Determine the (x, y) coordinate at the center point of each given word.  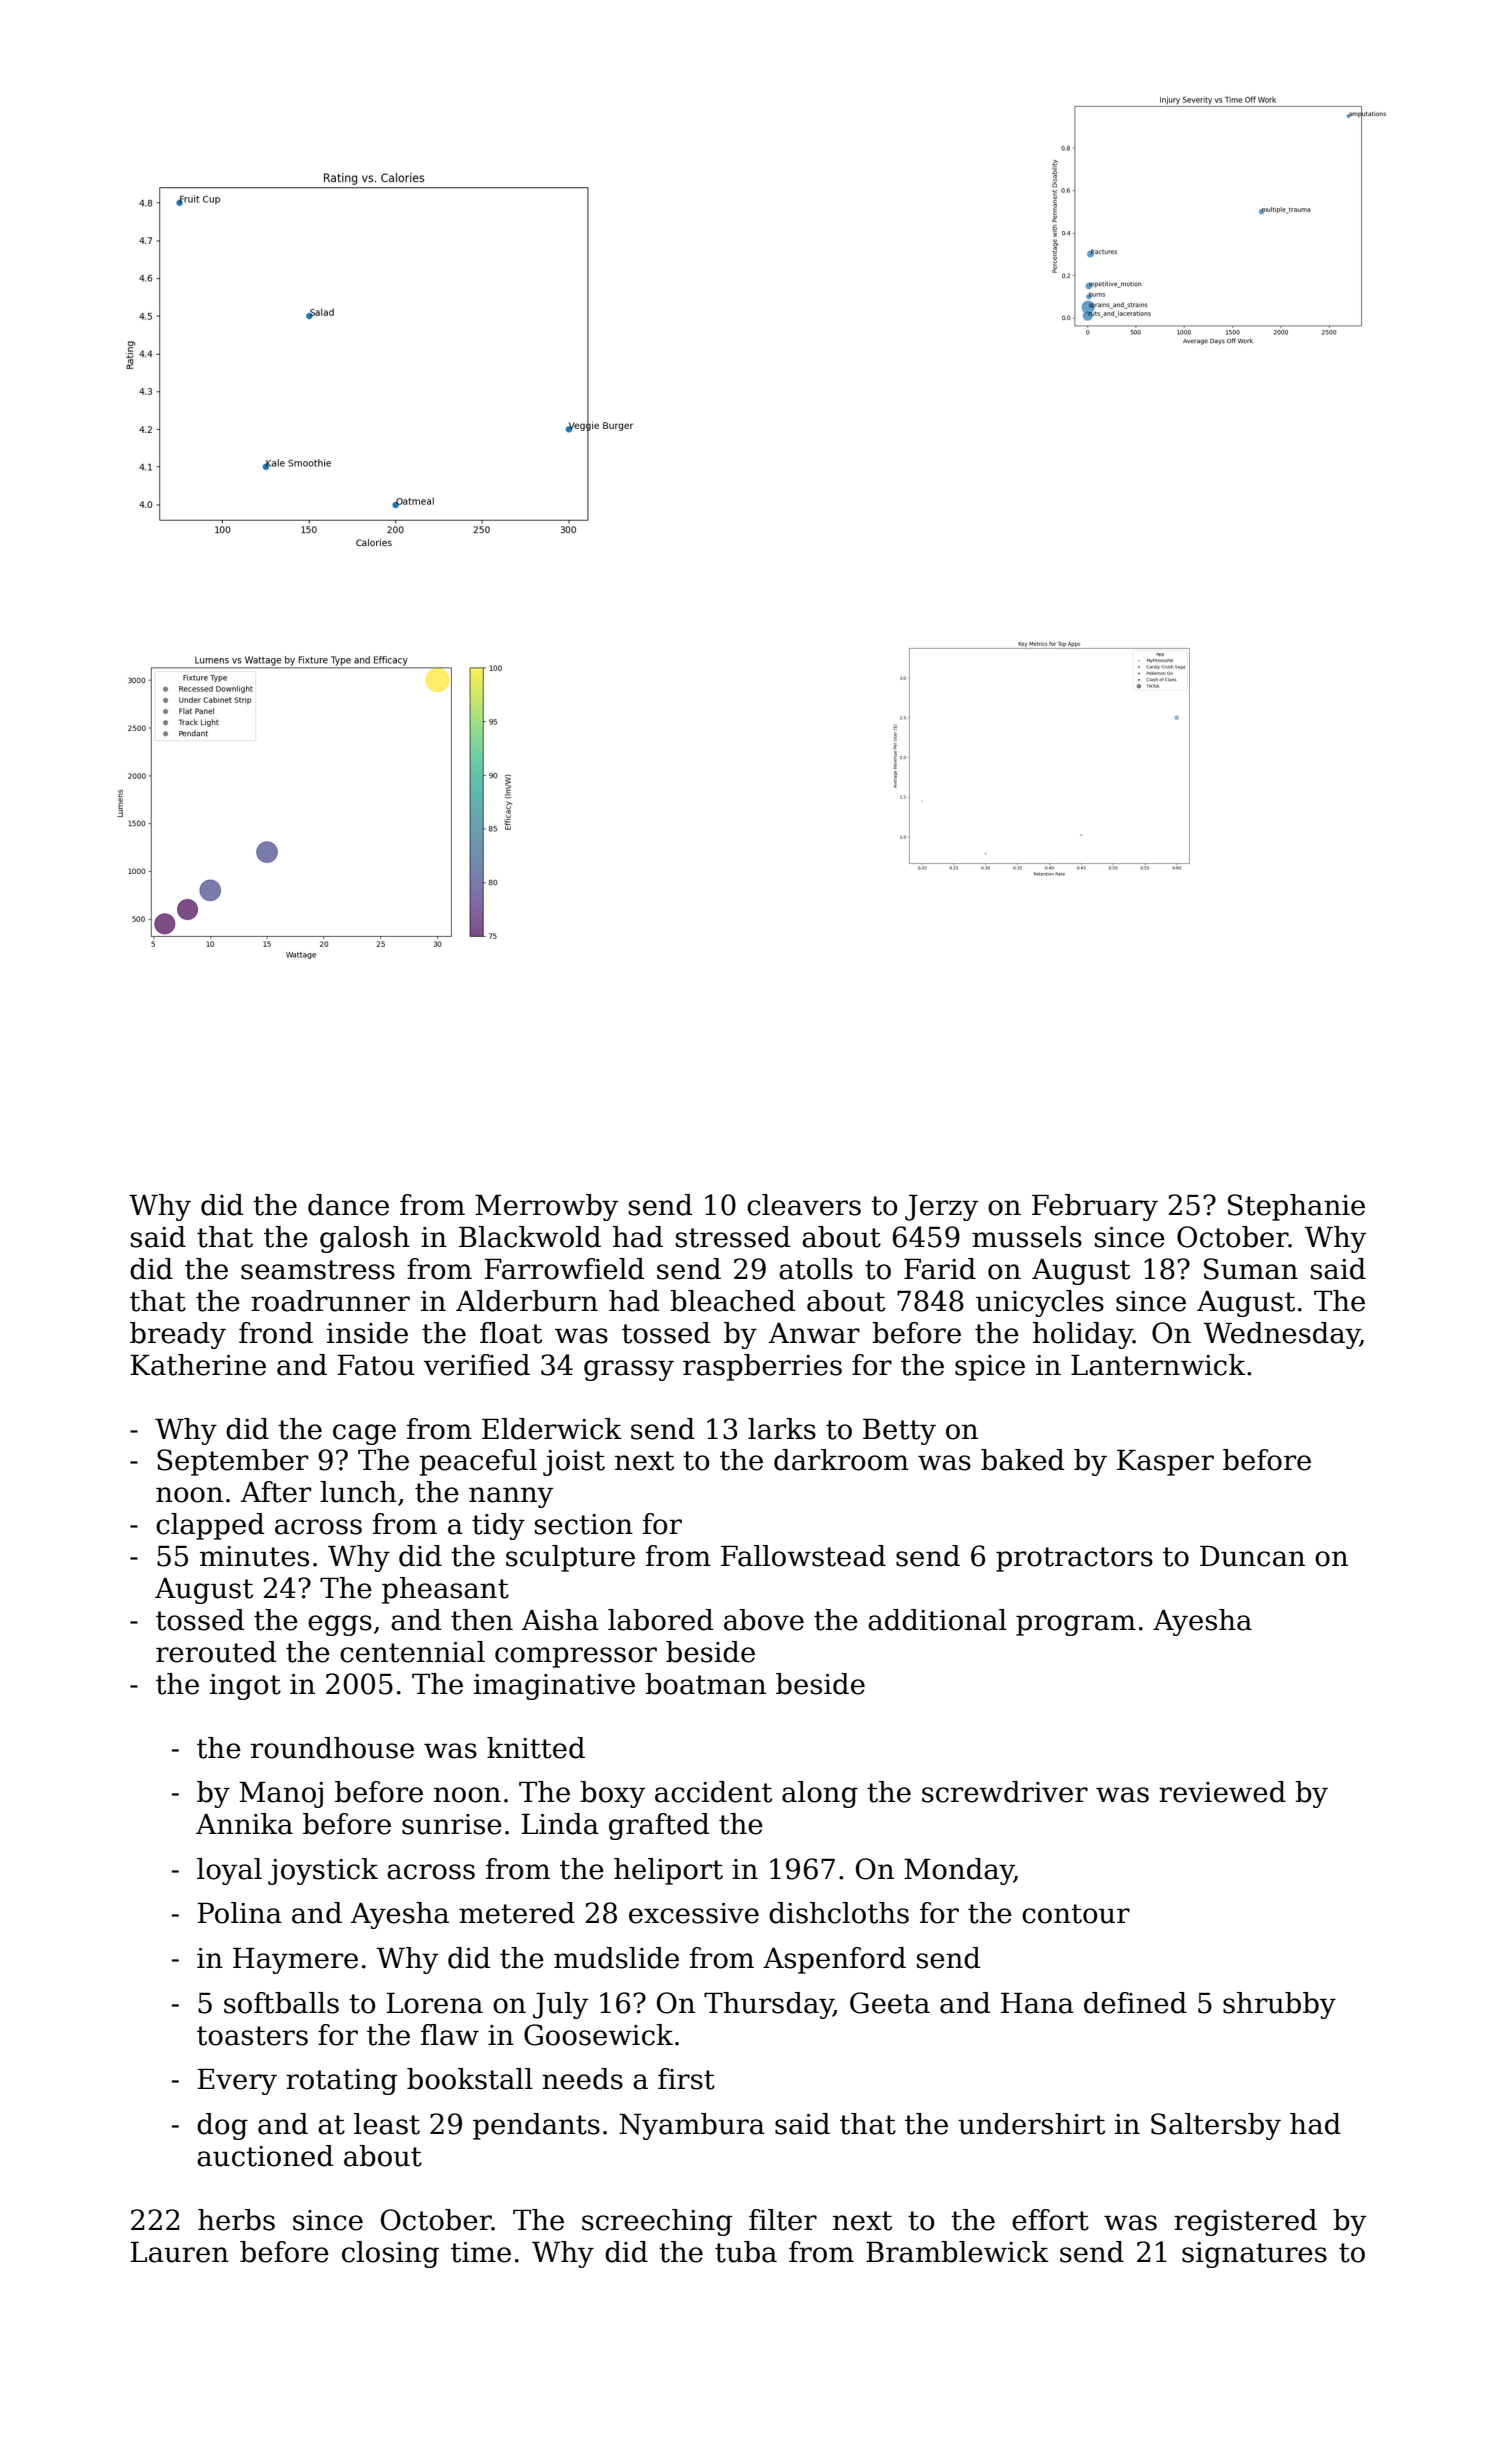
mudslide (616, 1958)
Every (237, 2082)
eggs (340, 1625)
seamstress (318, 1270)
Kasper (1165, 1463)
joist (574, 1463)
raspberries (762, 1367)
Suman (1251, 1269)
